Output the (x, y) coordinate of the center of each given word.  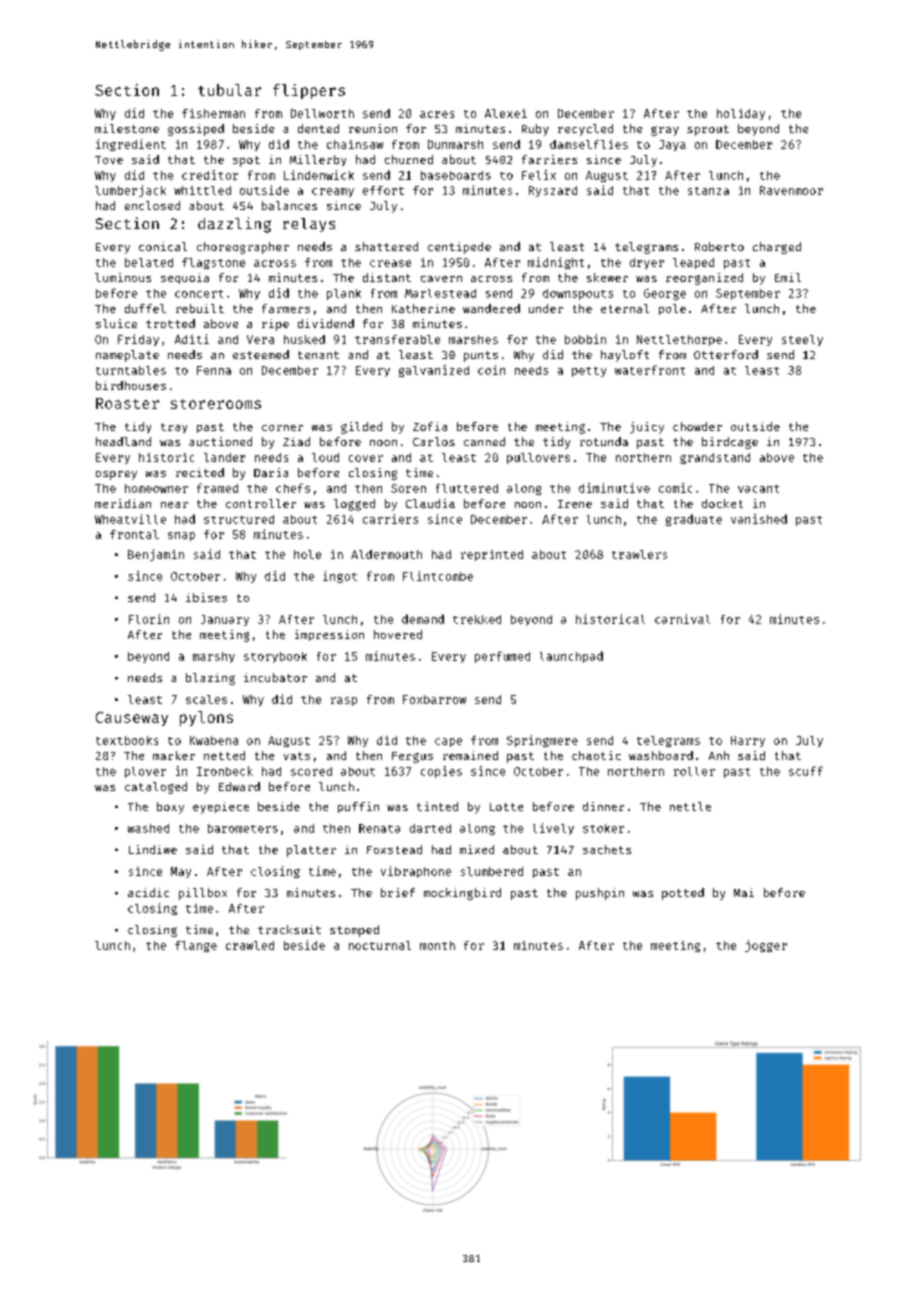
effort (383, 190)
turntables (131, 370)
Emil (788, 277)
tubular (229, 90)
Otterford (726, 354)
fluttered (467, 488)
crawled (250, 945)
